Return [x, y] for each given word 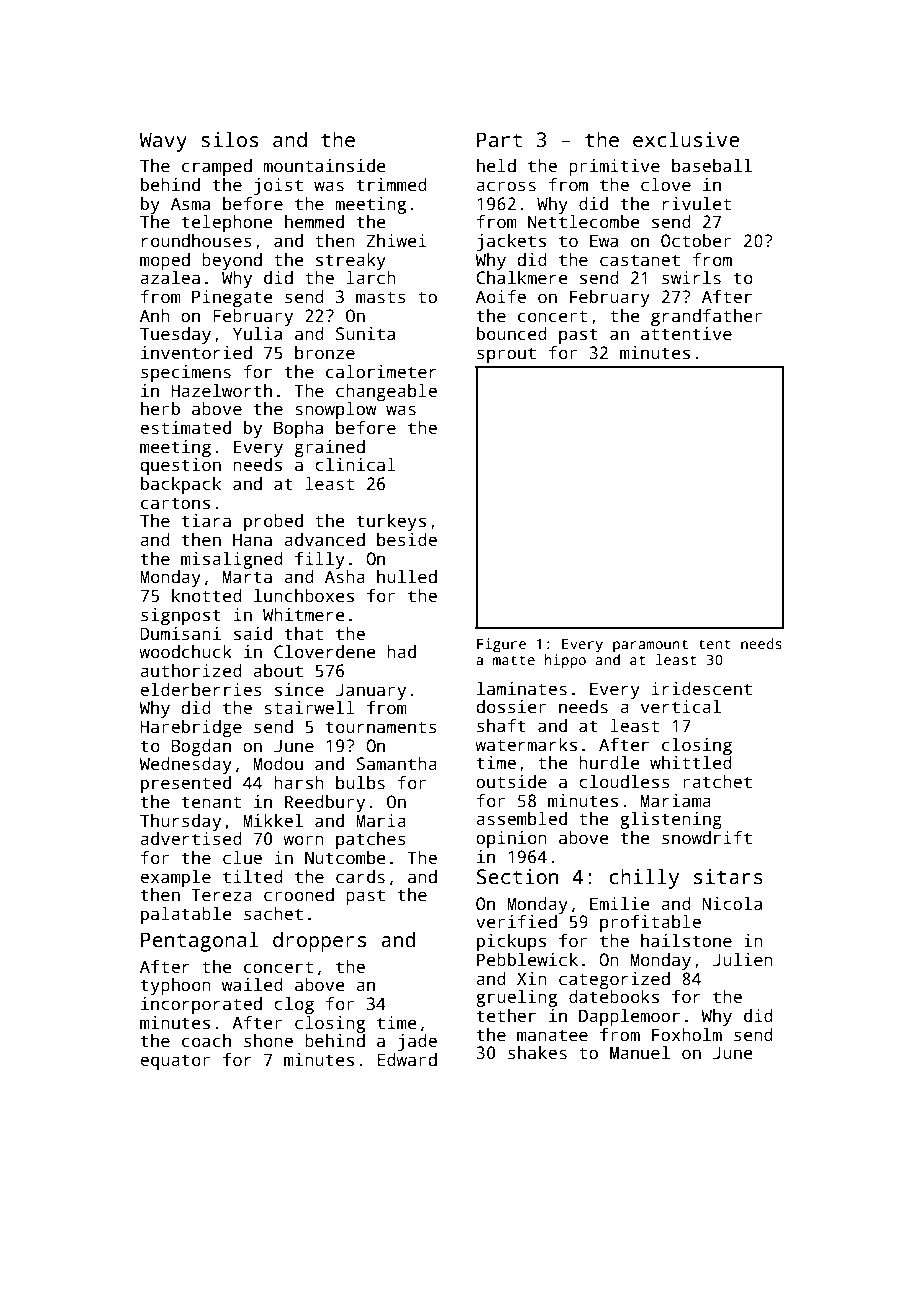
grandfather [706, 317]
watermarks [526, 745]
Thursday [180, 822]
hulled [407, 577]
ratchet [717, 782]
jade [417, 1042]
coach [206, 1041]
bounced [512, 334]
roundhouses [197, 241]
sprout [506, 355]
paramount [650, 646]
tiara [206, 521]
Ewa [604, 241]
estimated [185, 428]
